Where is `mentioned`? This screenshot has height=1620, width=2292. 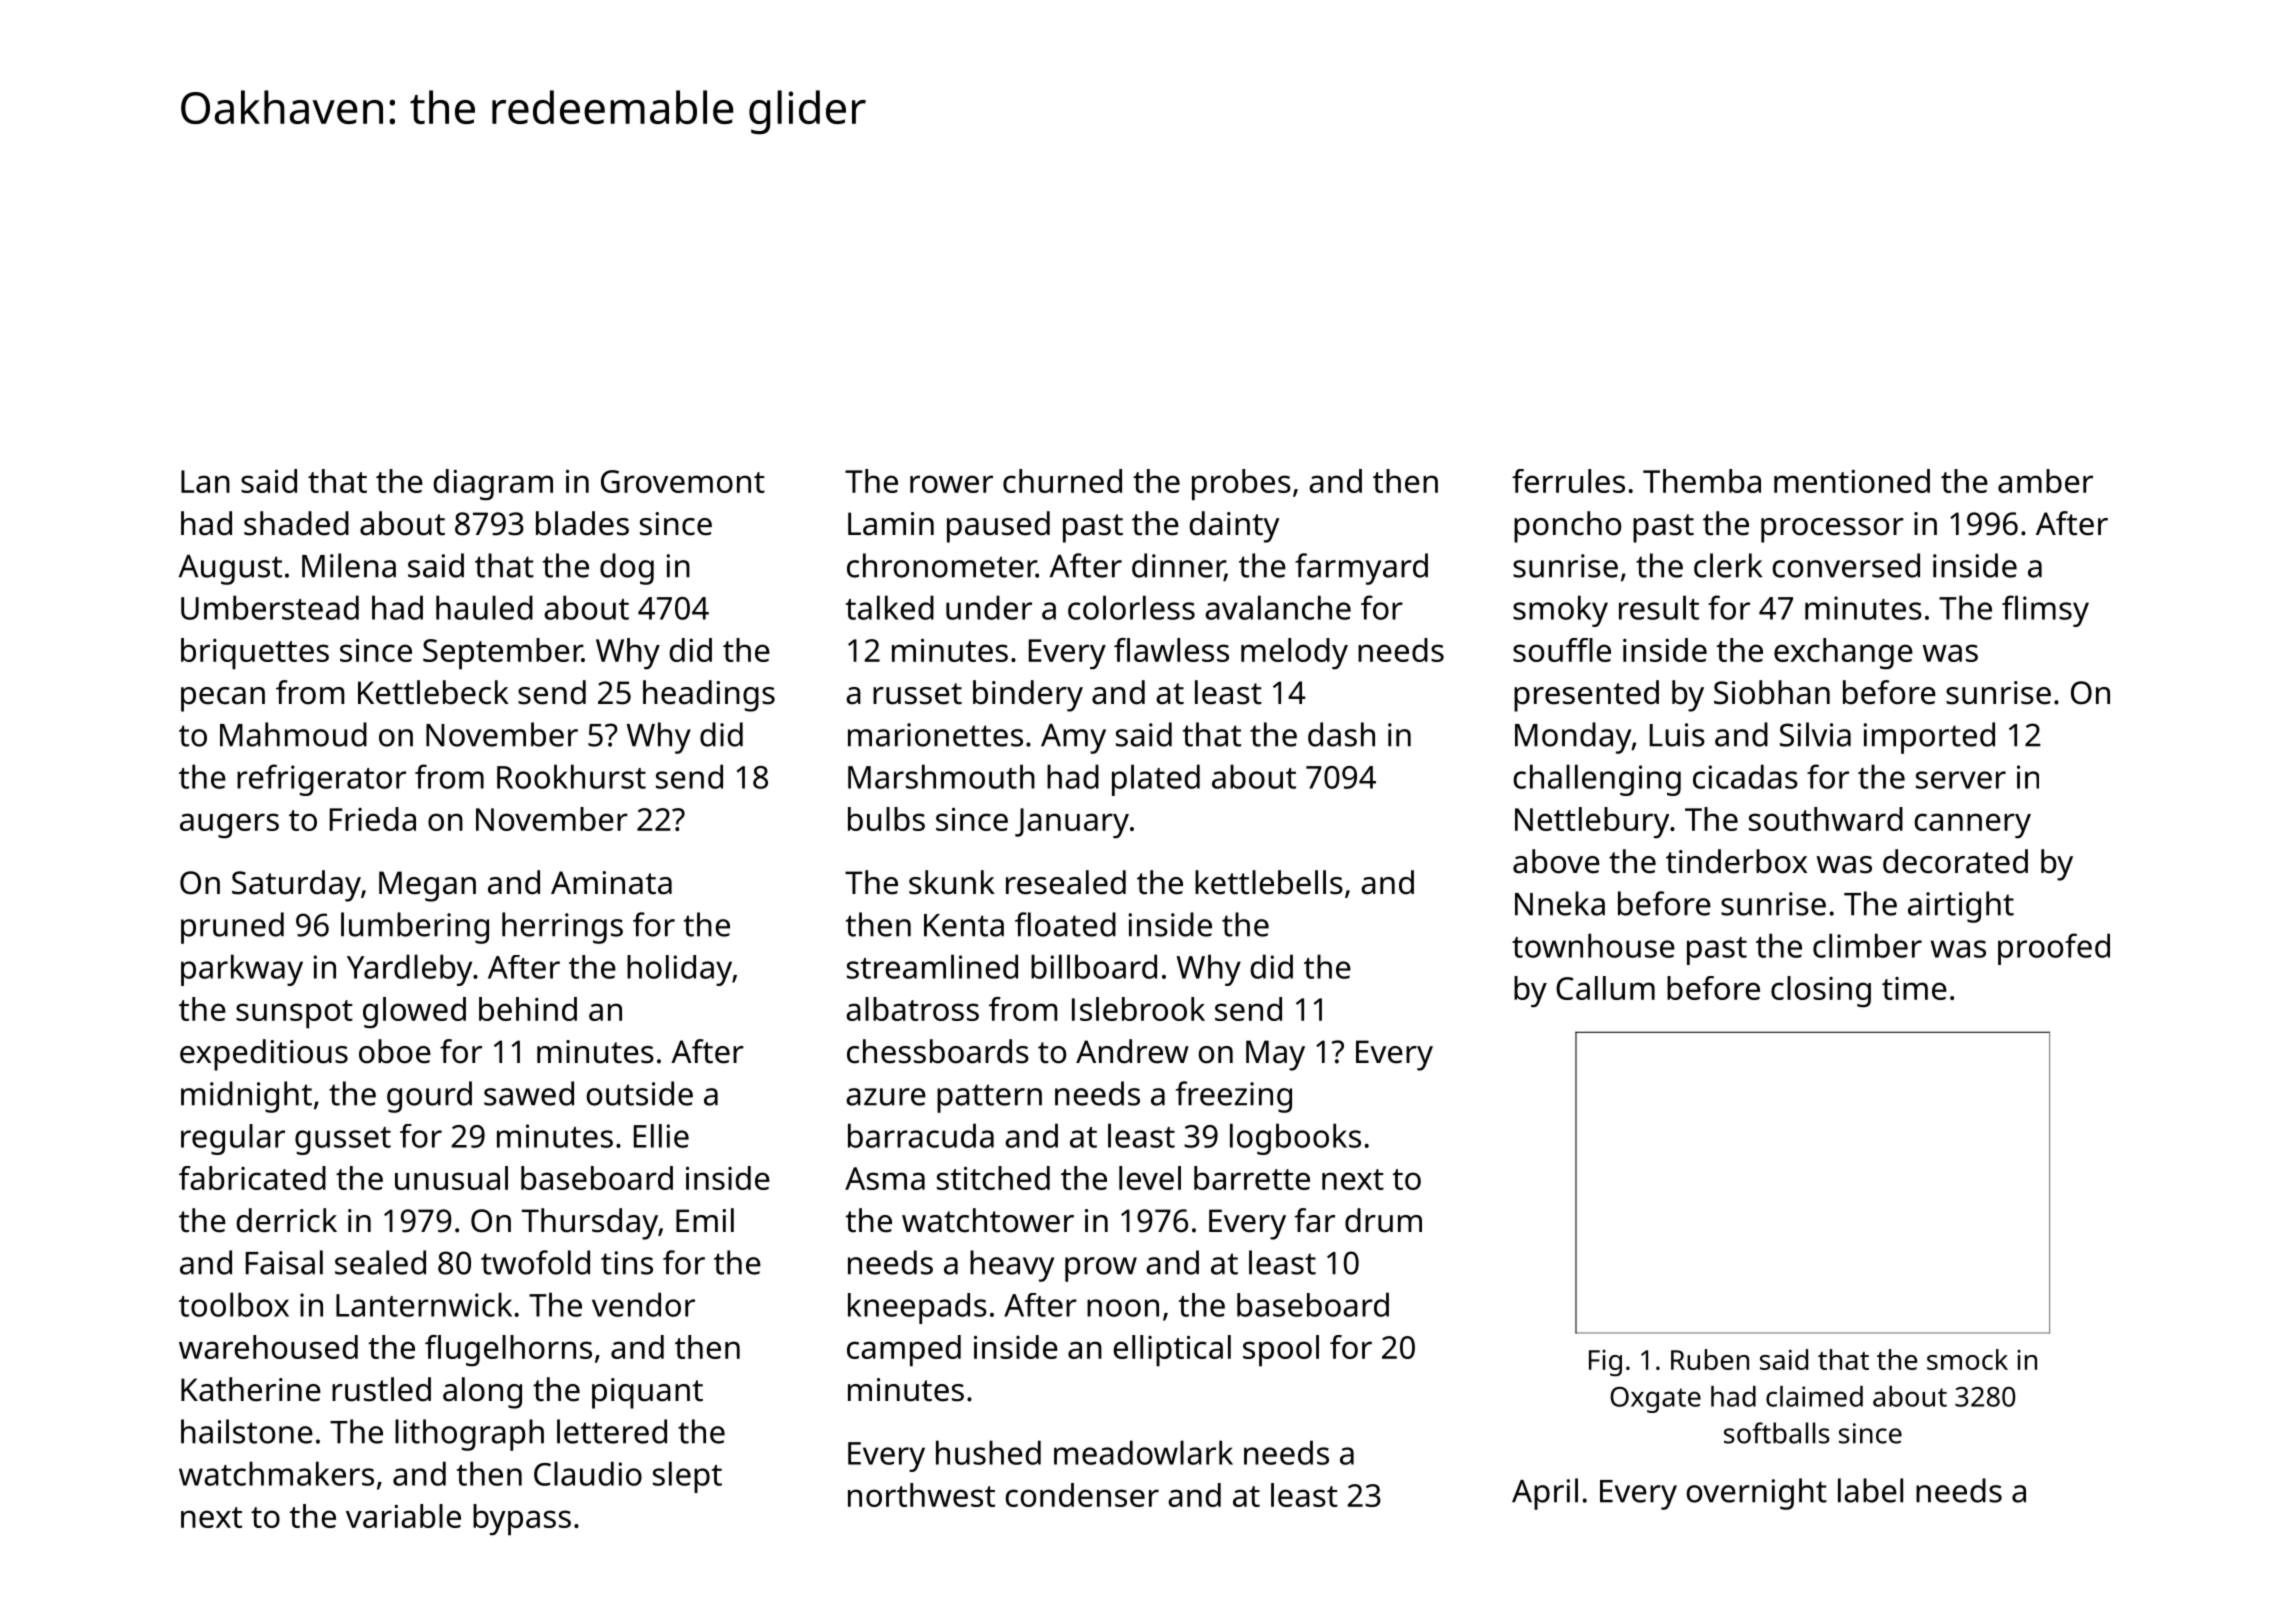 mentioned is located at coordinates (1852, 481).
